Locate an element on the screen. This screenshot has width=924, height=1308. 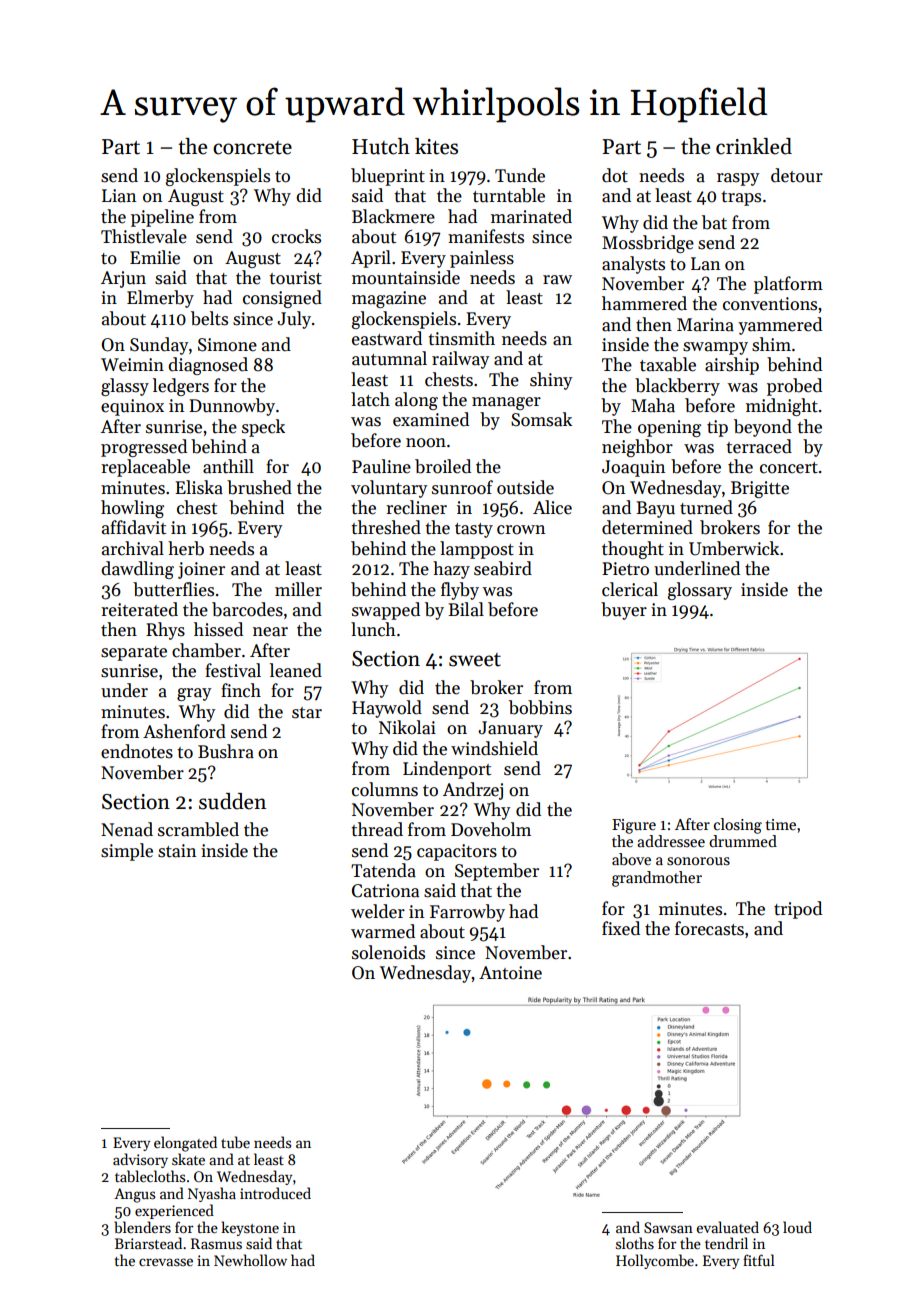
separate is located at coordinates (134, 653).
